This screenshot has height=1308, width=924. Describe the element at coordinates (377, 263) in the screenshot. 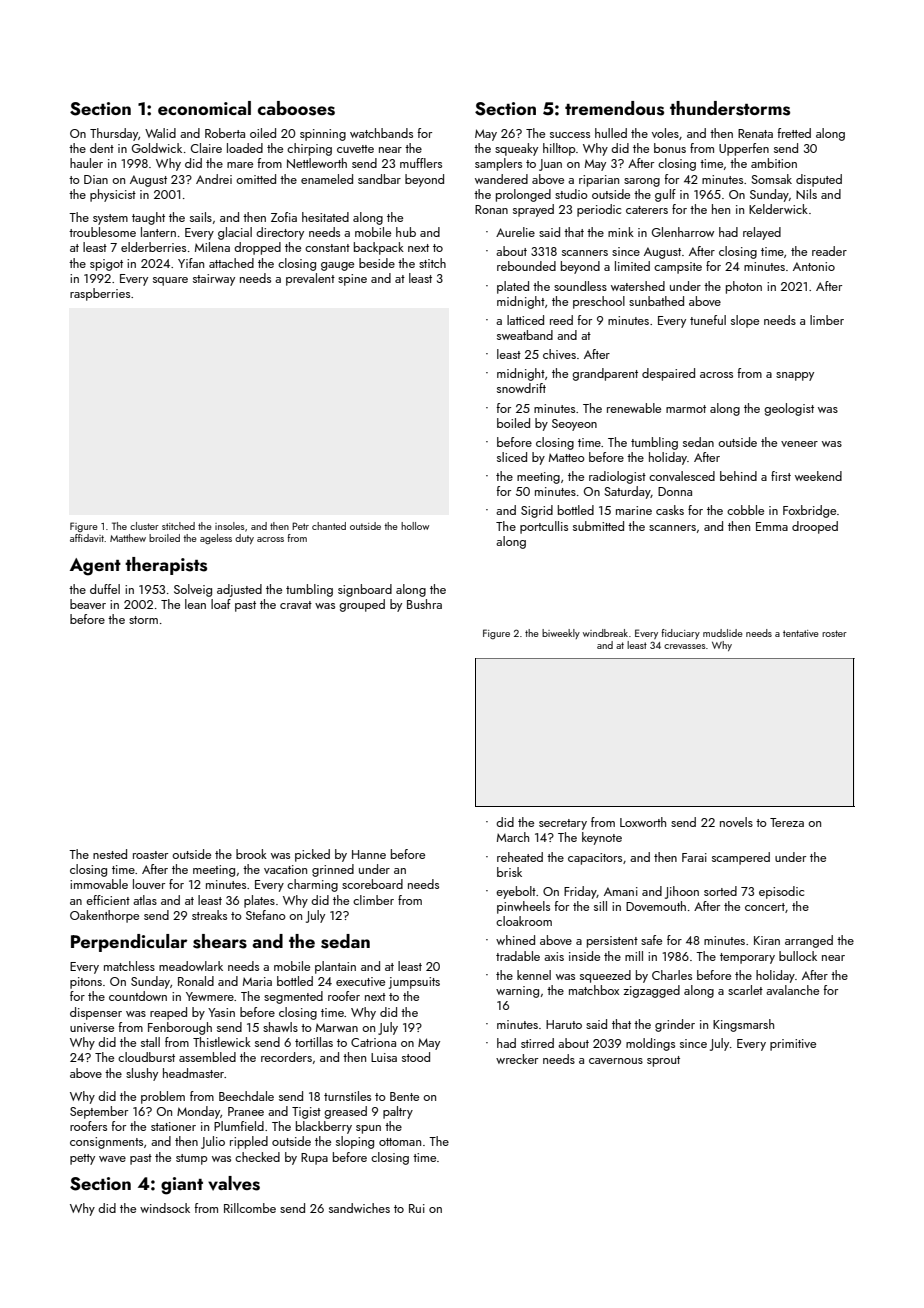

I see `beside` at that location.
